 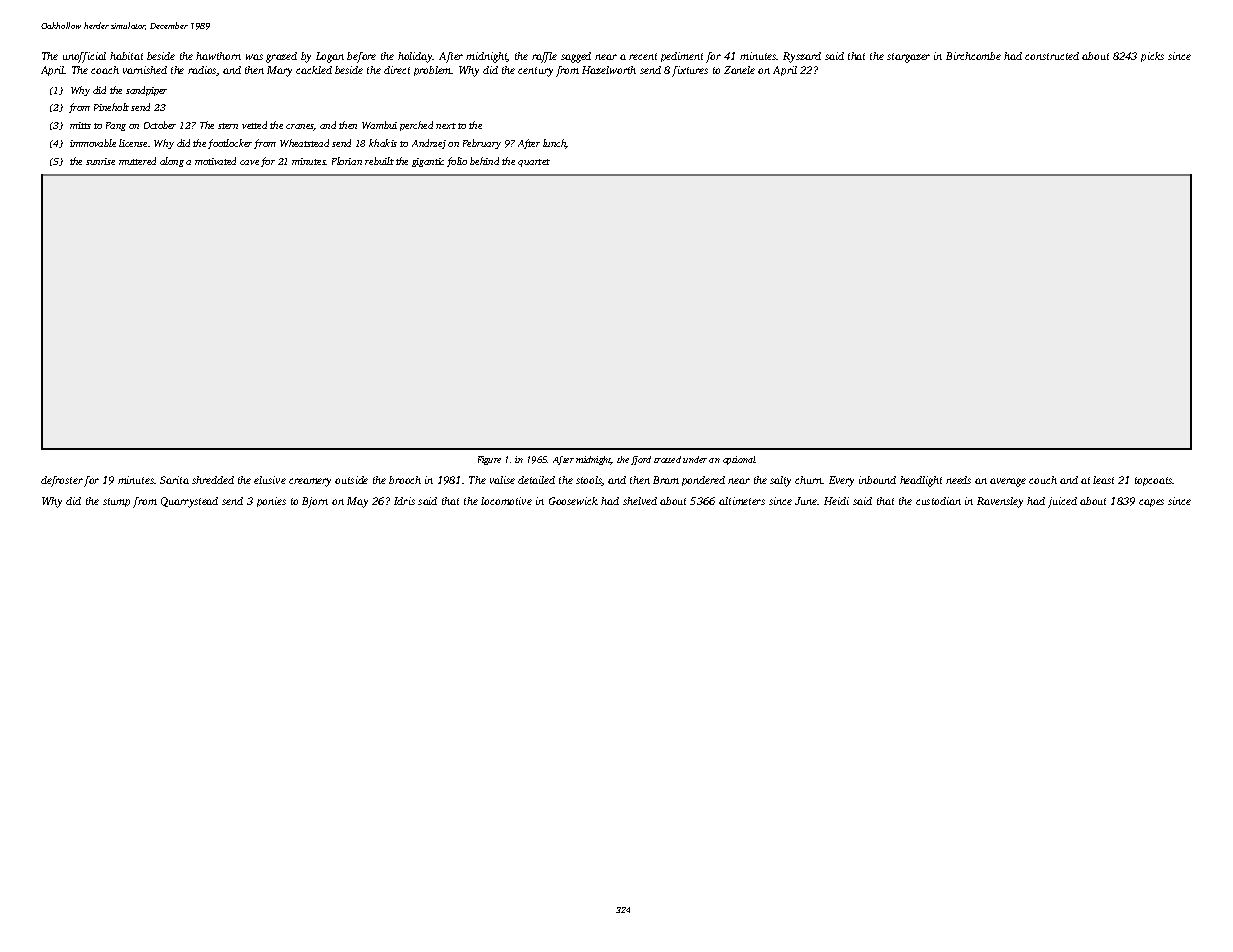 I want to click on quartet, so click(x=534, y=163).
